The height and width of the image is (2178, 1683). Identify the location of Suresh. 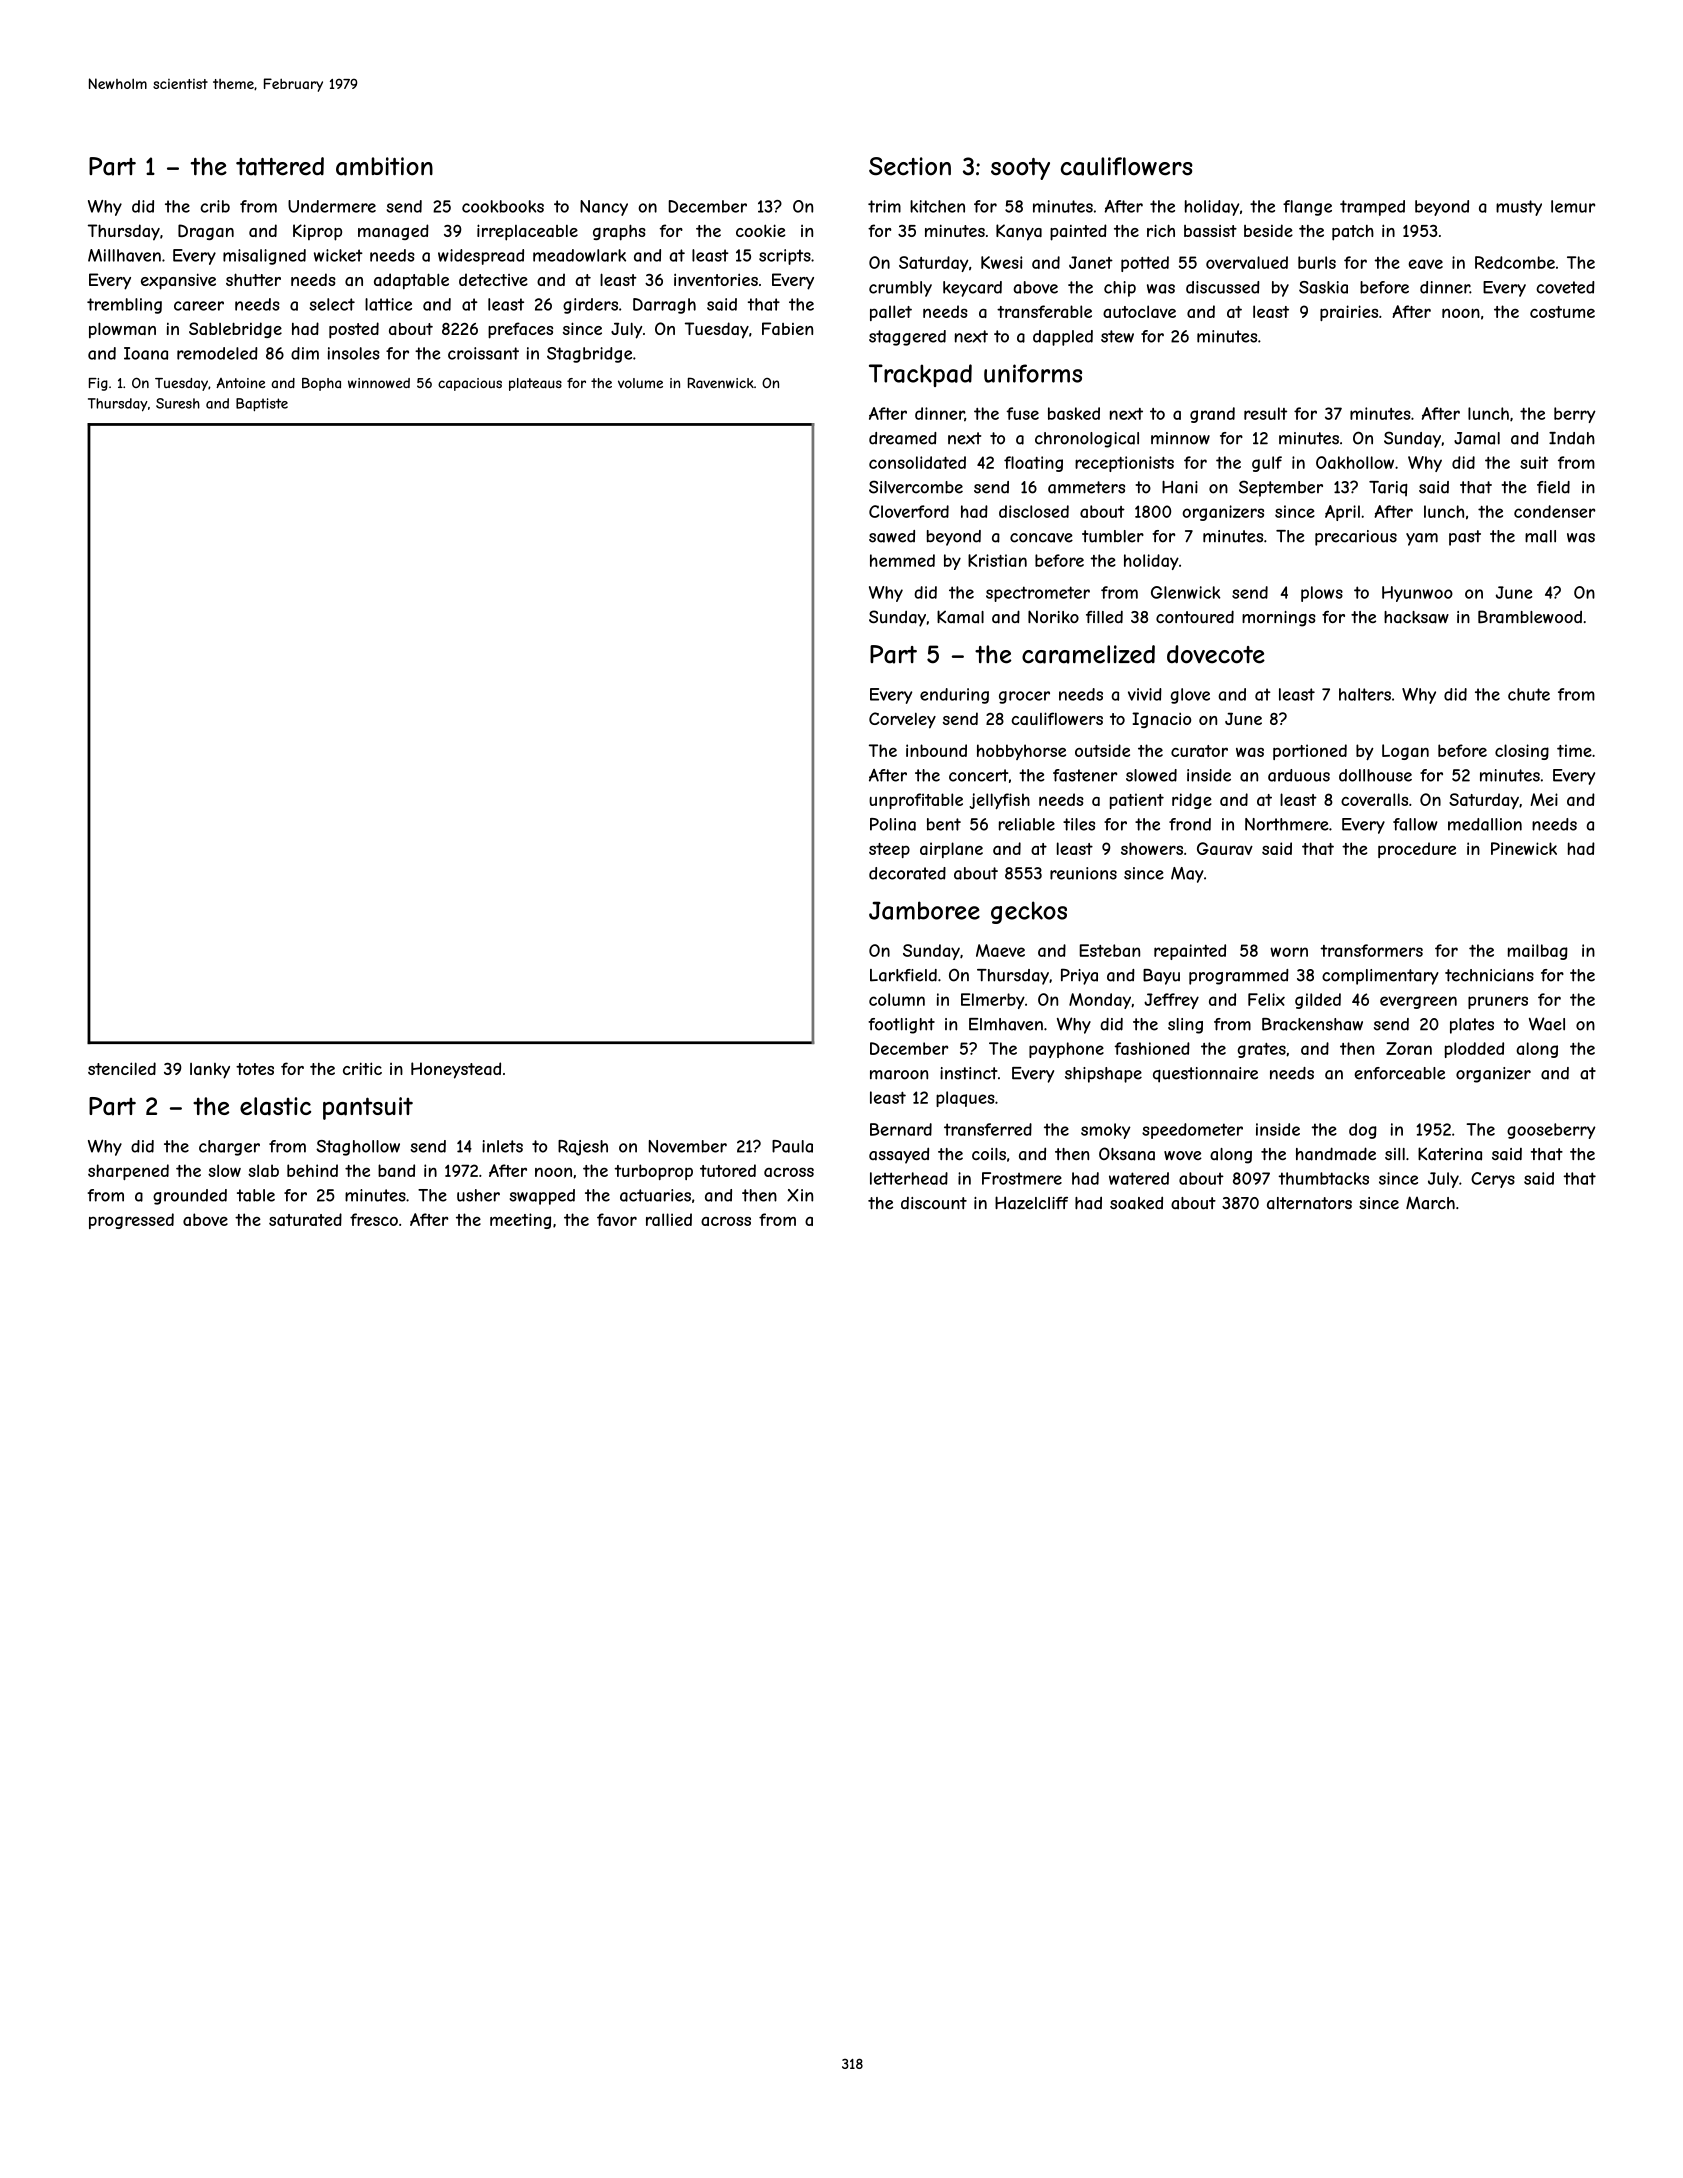
(178, 403).
